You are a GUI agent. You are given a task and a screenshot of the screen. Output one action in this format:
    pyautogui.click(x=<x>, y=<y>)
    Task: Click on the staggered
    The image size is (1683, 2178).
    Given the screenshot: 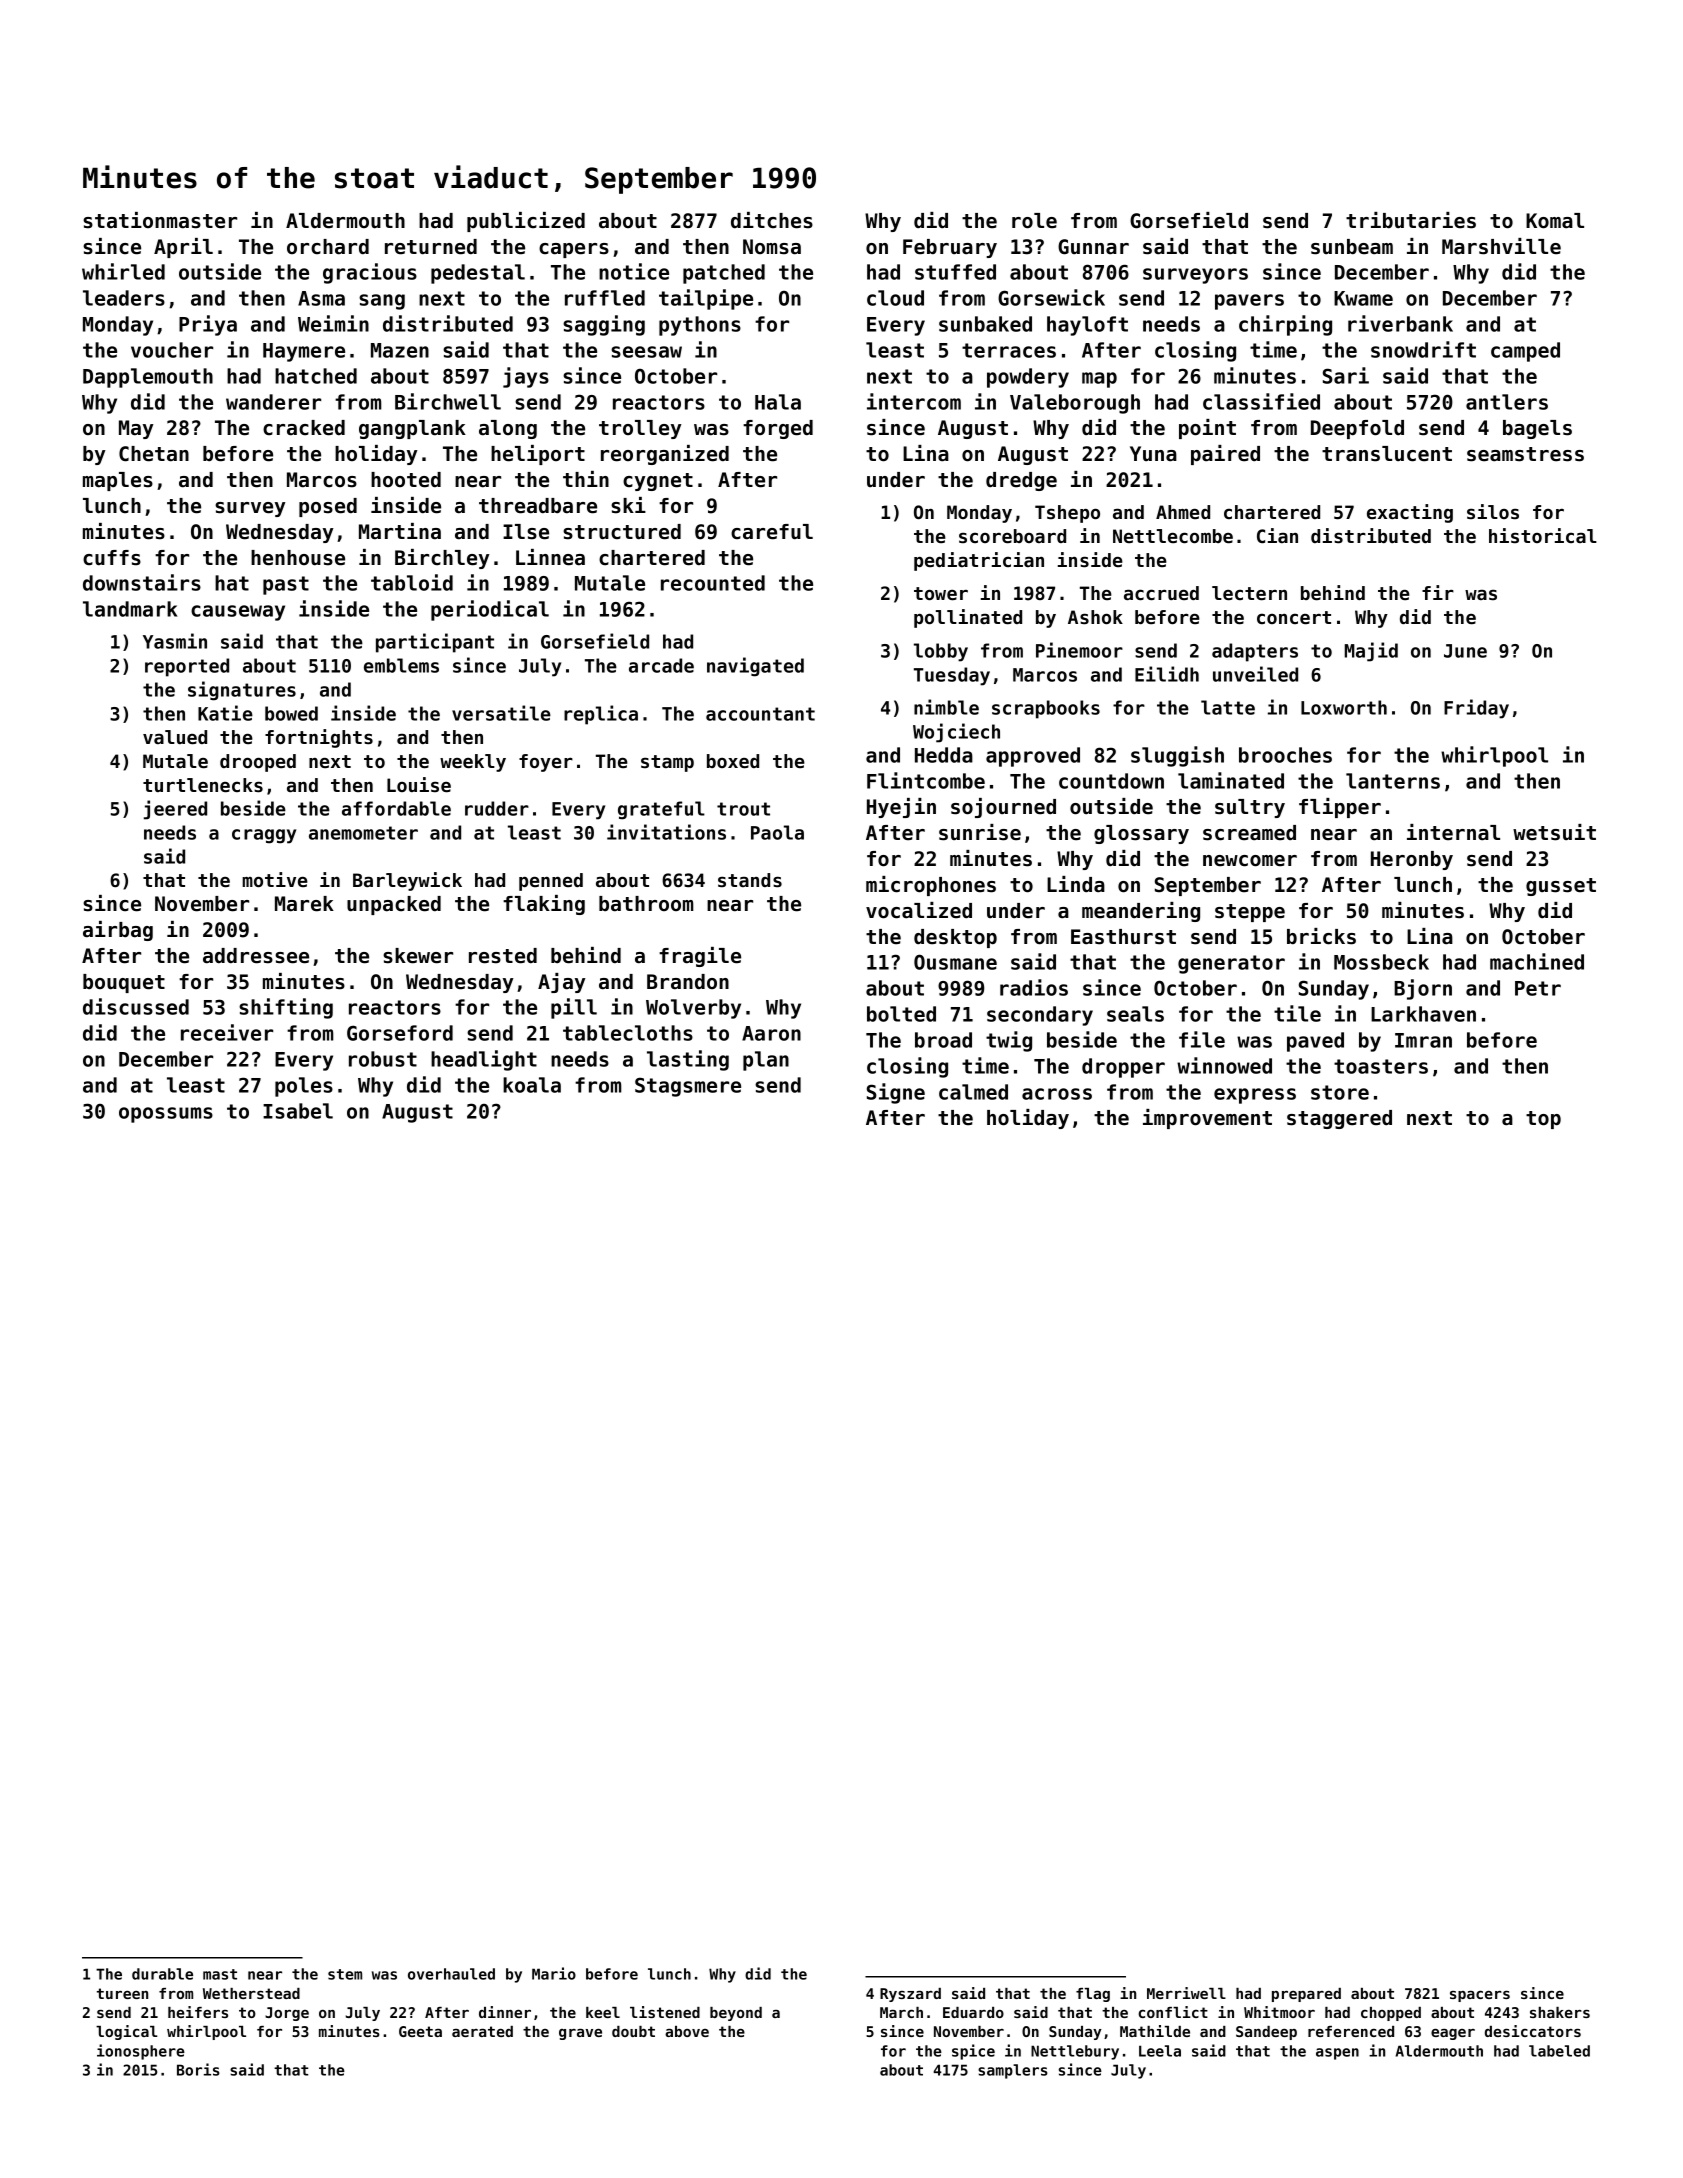 What is the action you would take?
    pyautogui.click(x=1339, y=1119)
